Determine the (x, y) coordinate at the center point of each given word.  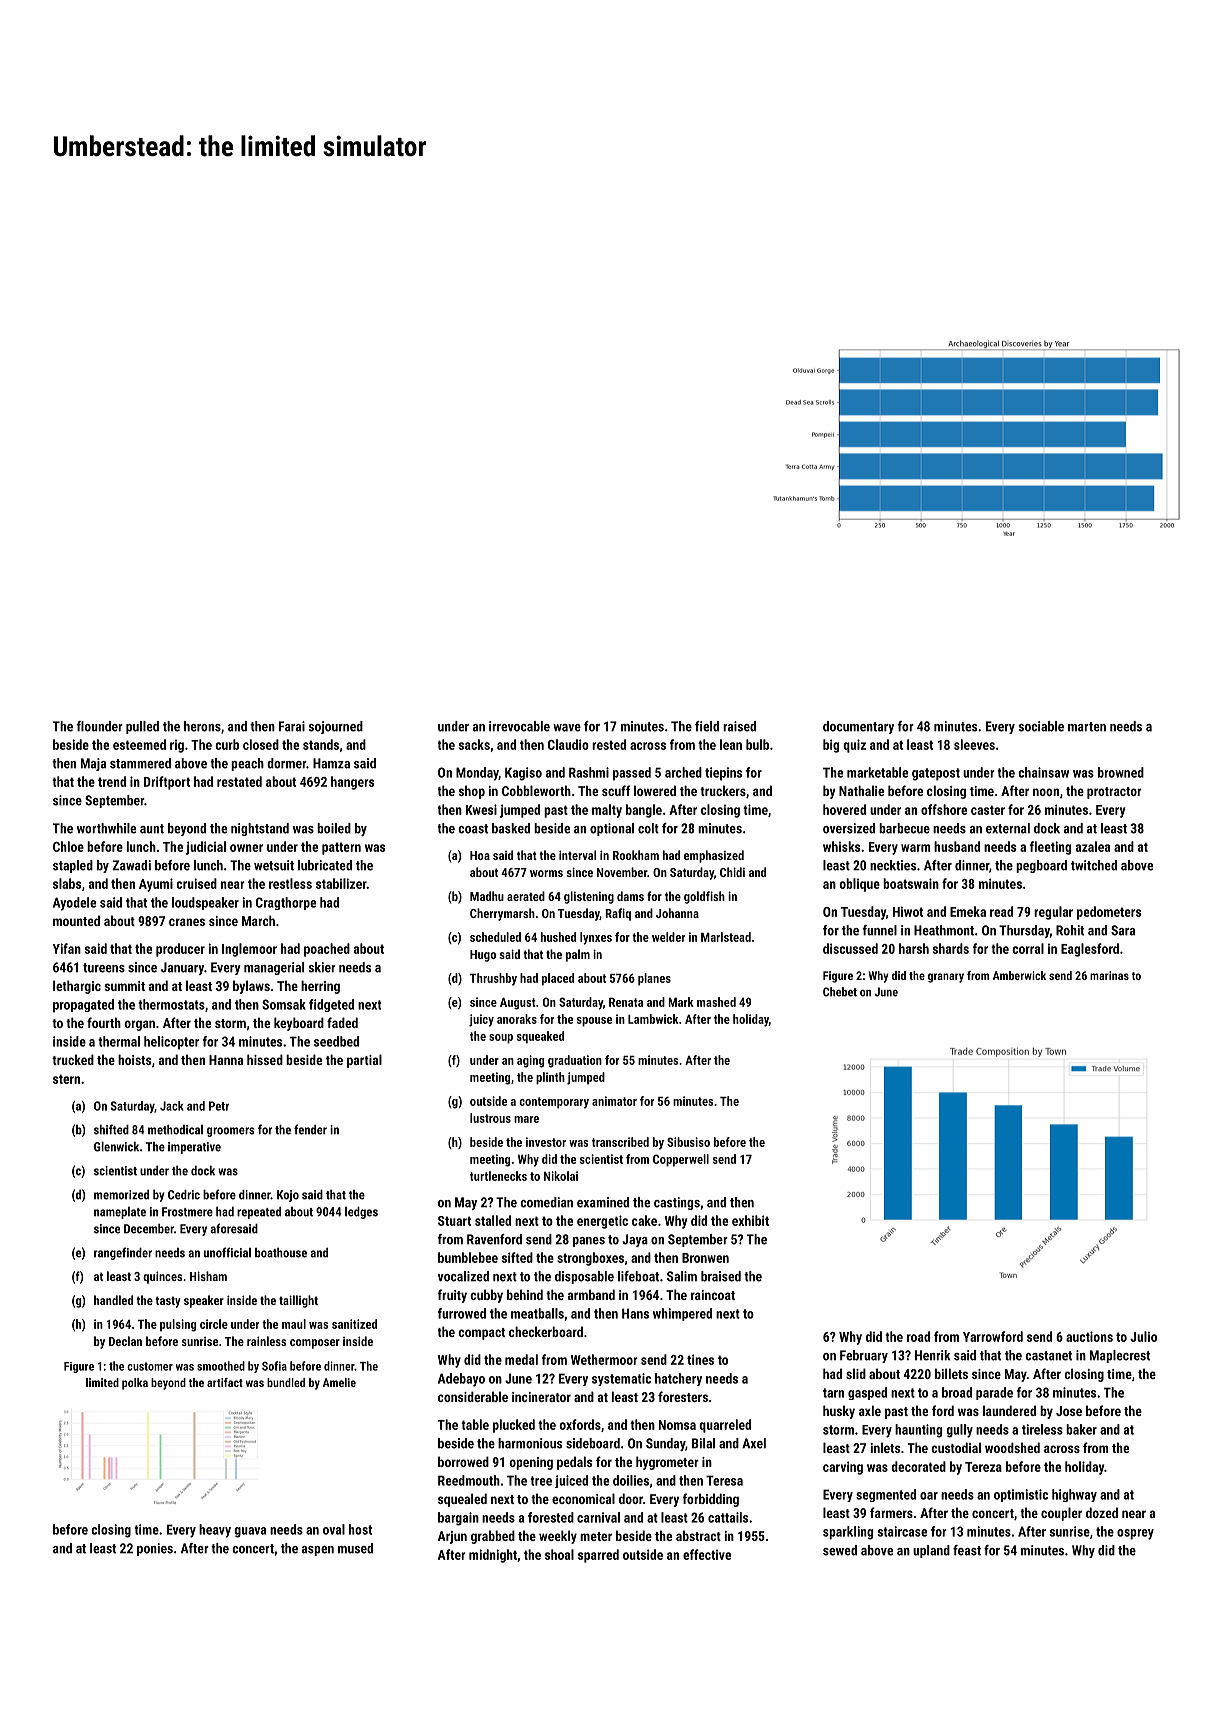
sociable (1041, 726)
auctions (1089, 1336)
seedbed (336, 1041)
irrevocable (519, 726)
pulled (142, 727)
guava (250, 1532)
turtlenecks (498, 1176)
